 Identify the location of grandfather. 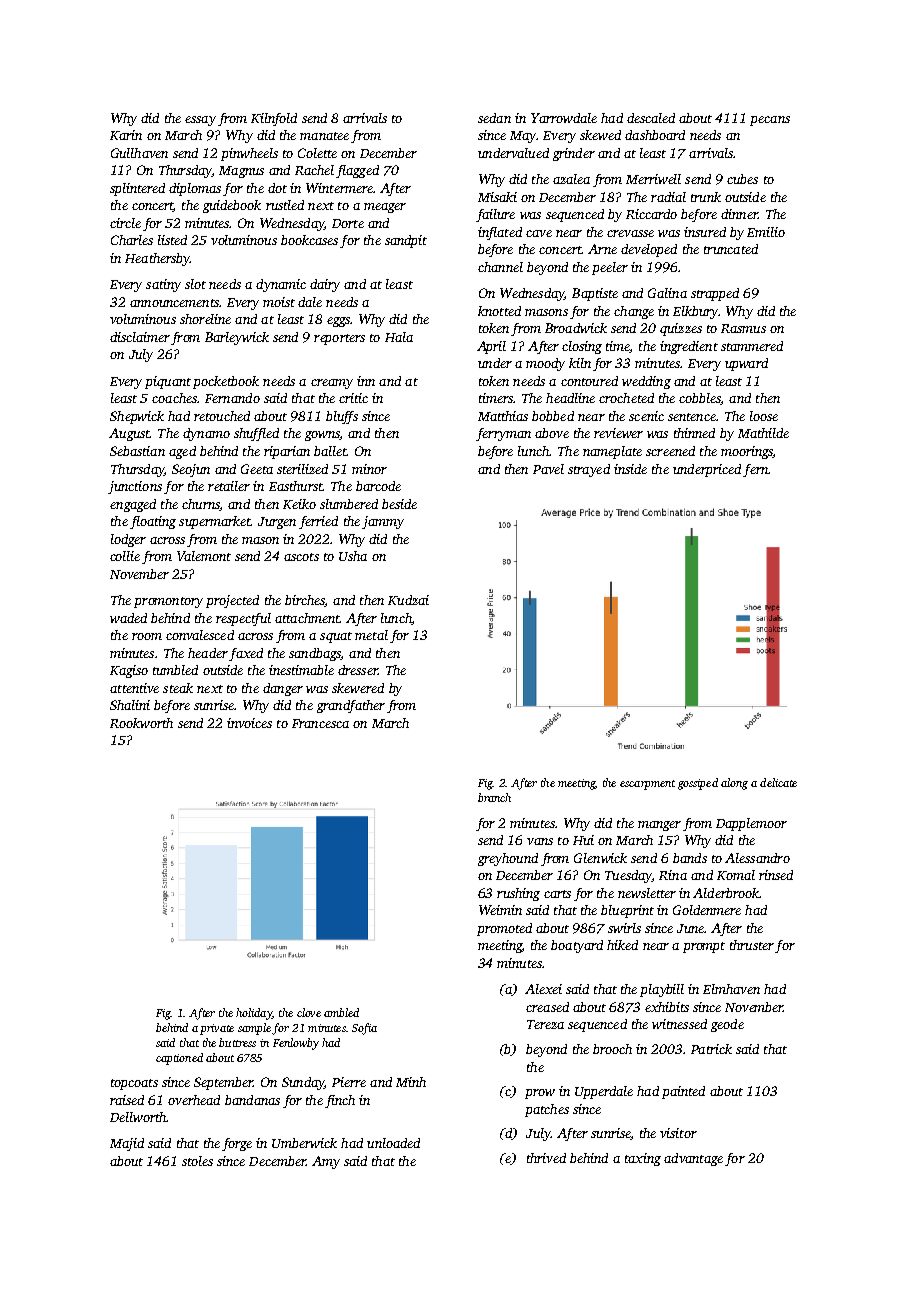
(351, 706).
